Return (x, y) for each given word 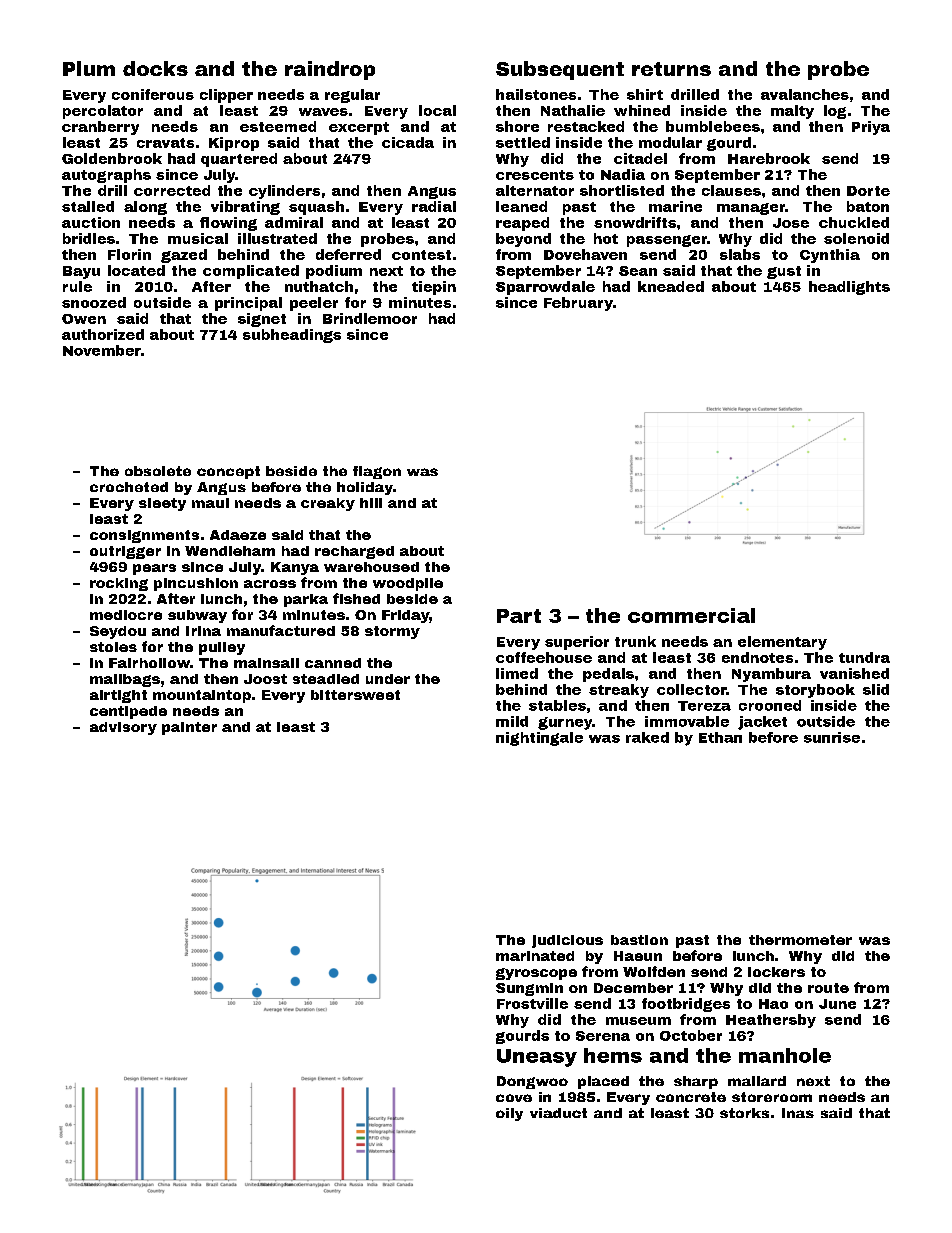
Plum (89, 68)
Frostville (532, 1003)
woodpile (408, 584)
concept (228, 472)
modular (670, 142)
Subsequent (560, 70)
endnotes (757, 657)
